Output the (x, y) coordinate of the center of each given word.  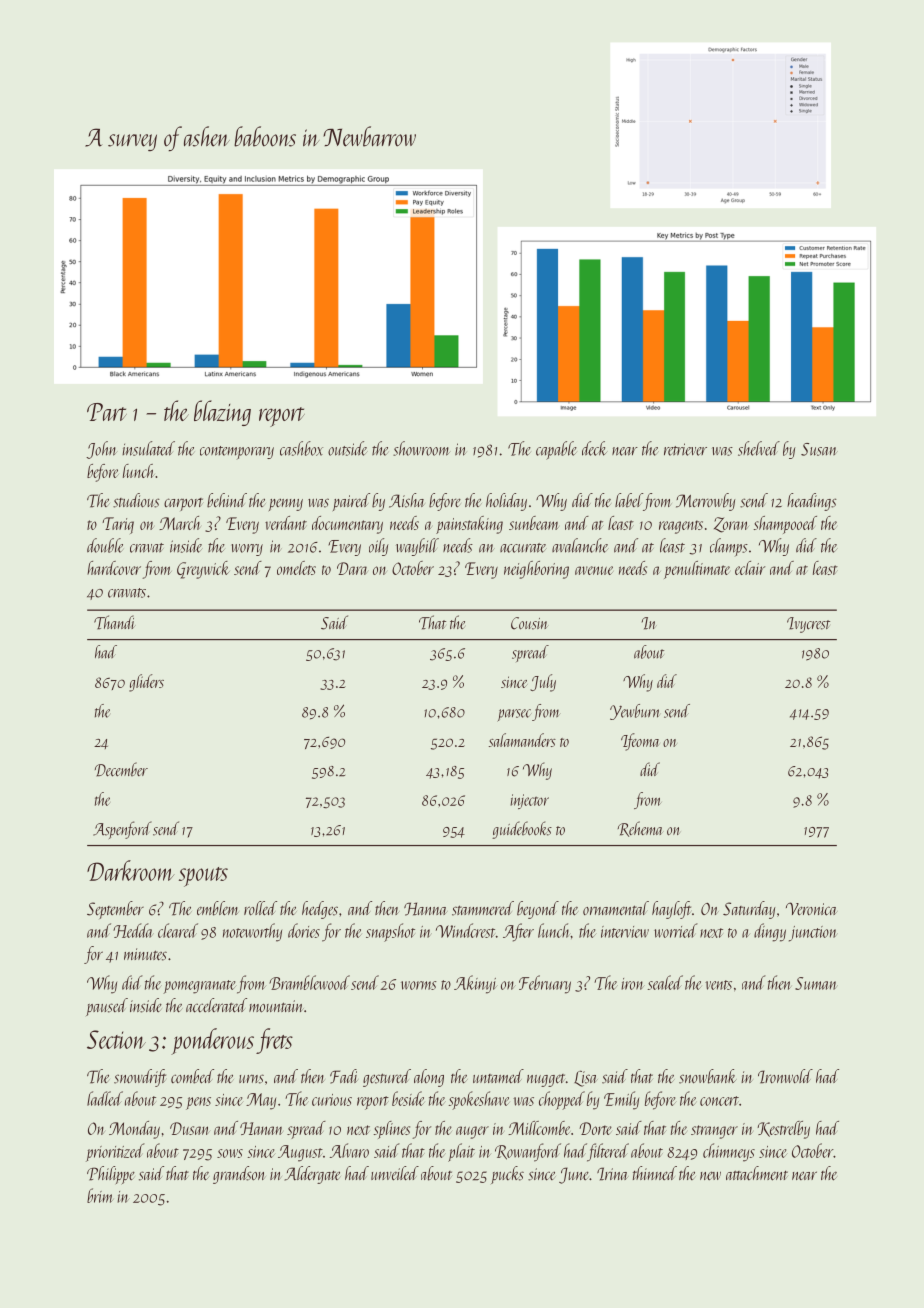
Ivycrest (808, 625)
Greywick (203, 570)
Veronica (811, 909)
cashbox (301, 448)
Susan (819, 449)
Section (116, 1039)
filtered (608, 1152)
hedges (320, 910)
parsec (514, 715)
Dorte (595, 1128)
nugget (546, 1080)
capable (556, 450)
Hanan (261, 1128)
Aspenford (122, 830)
